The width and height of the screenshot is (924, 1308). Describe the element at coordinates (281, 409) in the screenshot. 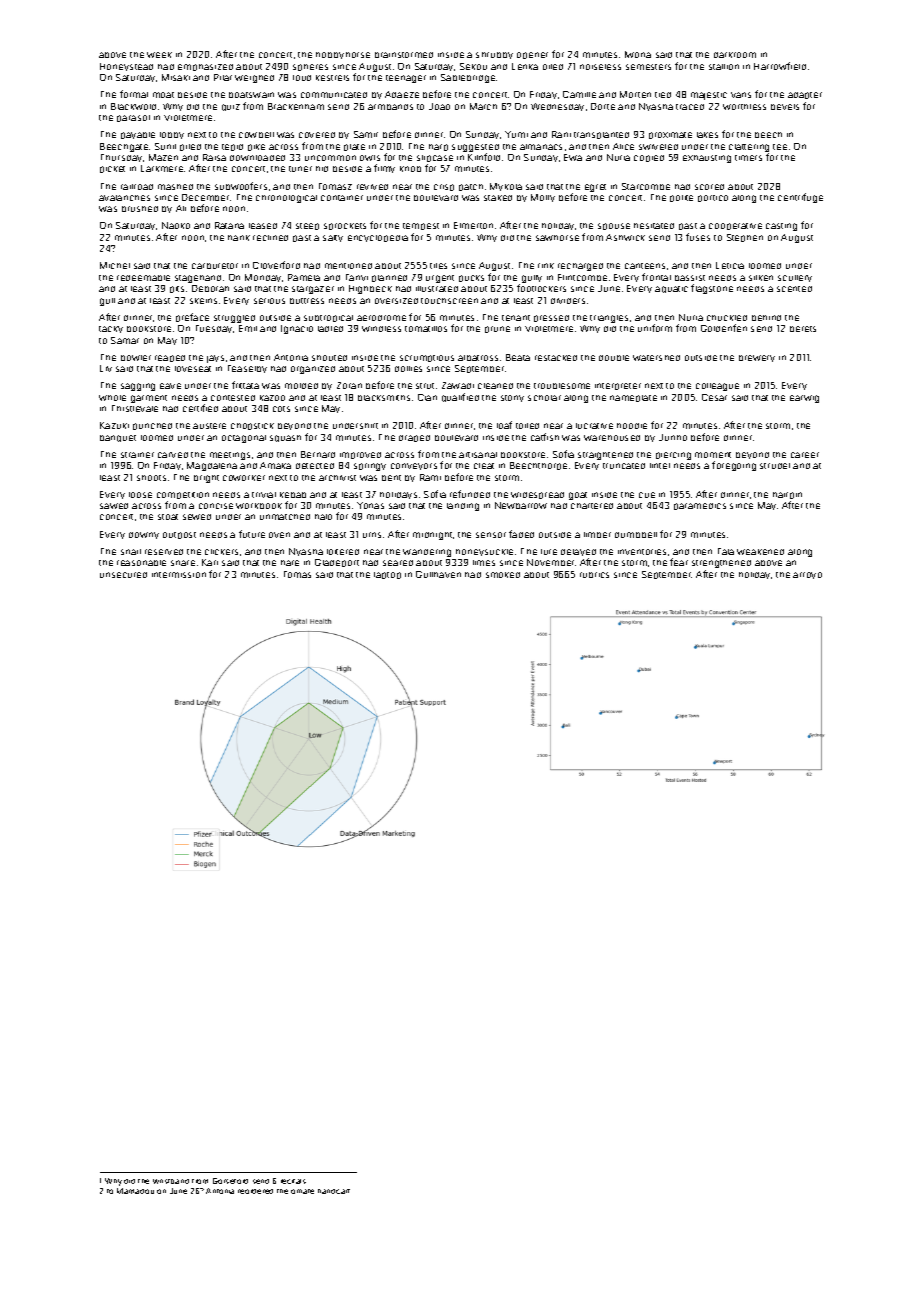

I see `cots` at that location.
